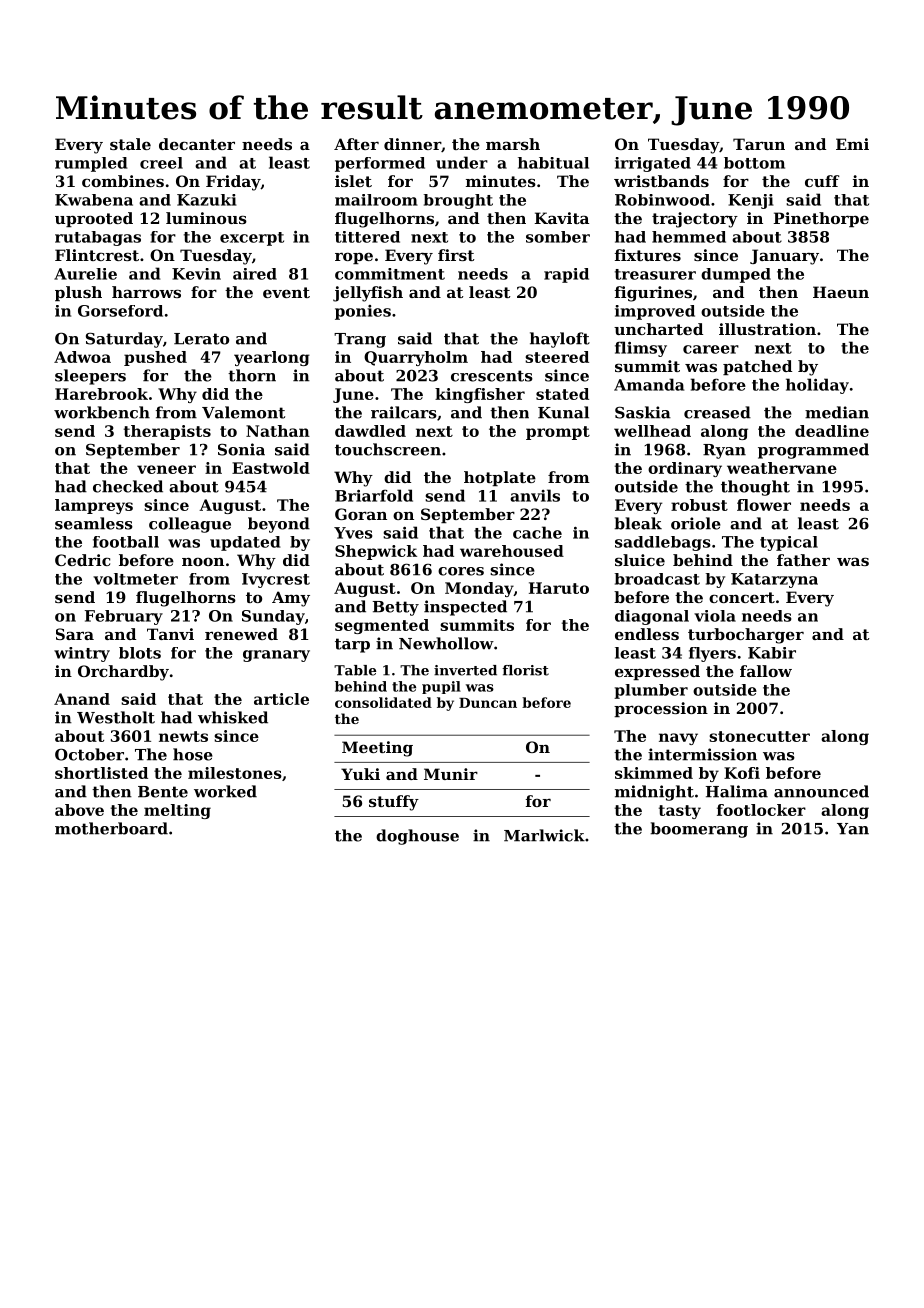 This screenshot has height=1308, width=924. I want to click on Tarun, so click(759, 144).
